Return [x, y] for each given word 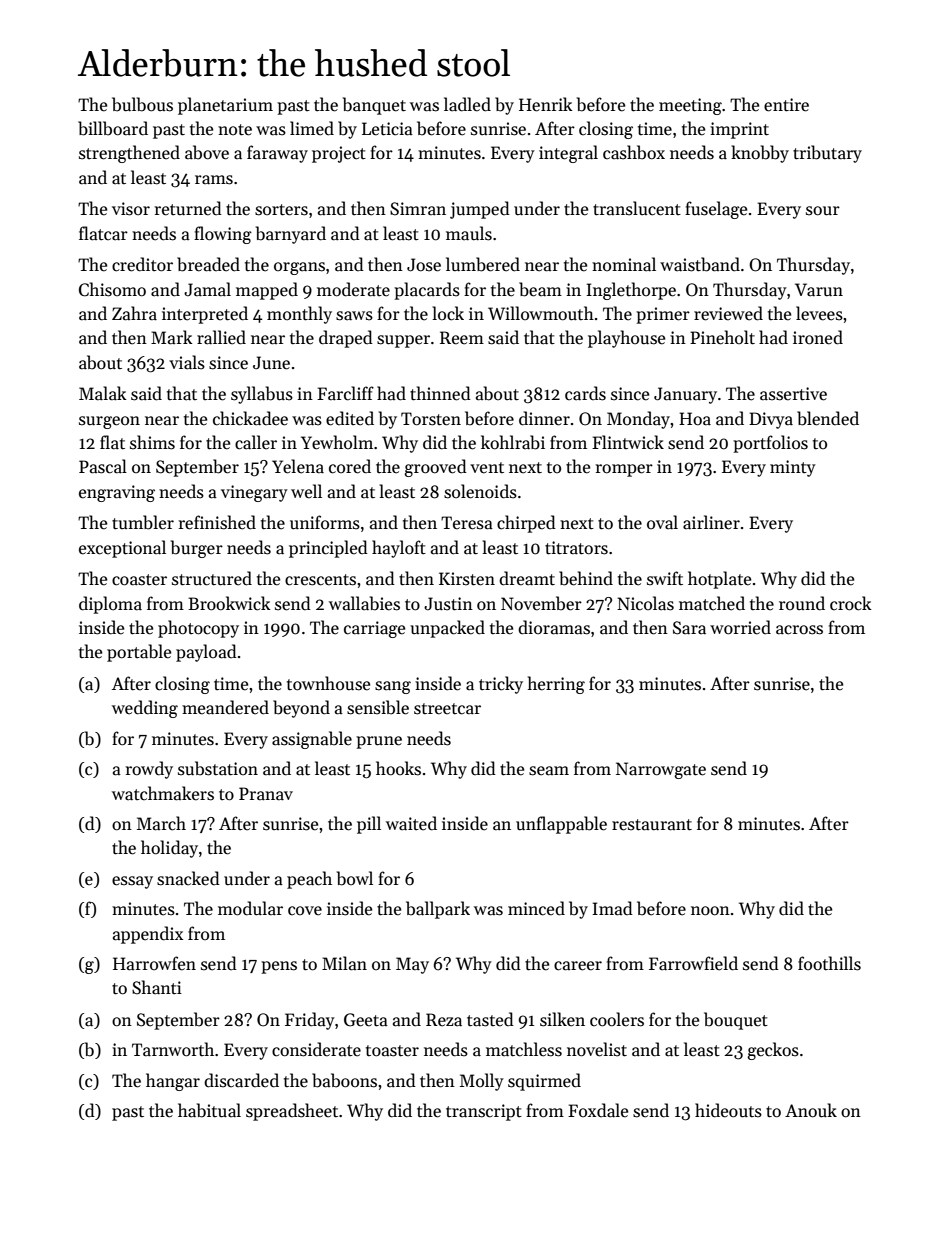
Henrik [546, 104]
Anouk [811, 1110]
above [207, 152]
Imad [612, 908]
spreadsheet [292, 1112]
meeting [690, 106]
